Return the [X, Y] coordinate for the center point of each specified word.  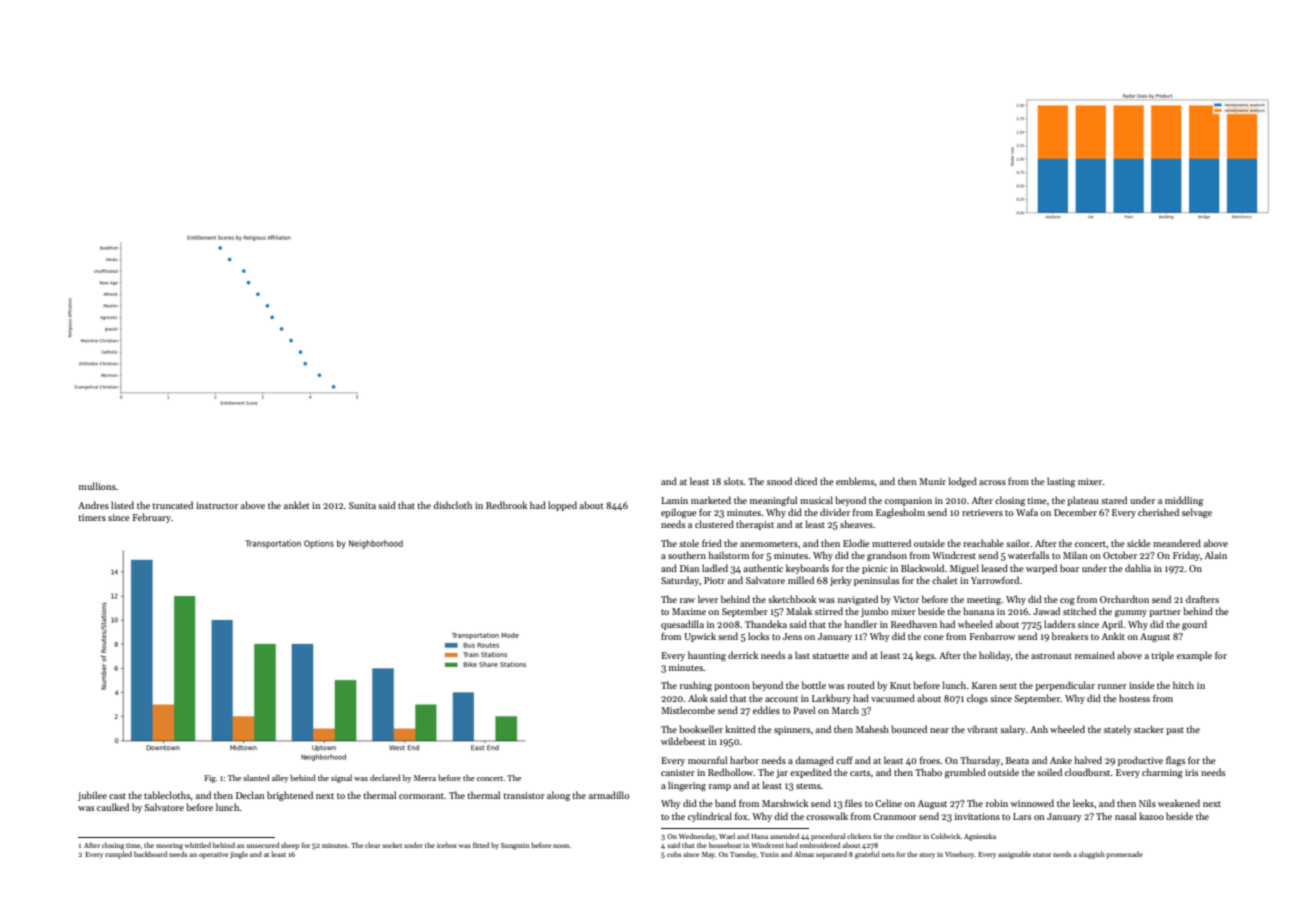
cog [1067, 601]
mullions [97, 486]
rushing [696, 686]
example [1194, 656]
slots [733, 481]
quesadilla [682, 625]
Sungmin [515, 846]
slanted [256, 778]
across [992, 482]
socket [392, 845]
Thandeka [766, 624]
